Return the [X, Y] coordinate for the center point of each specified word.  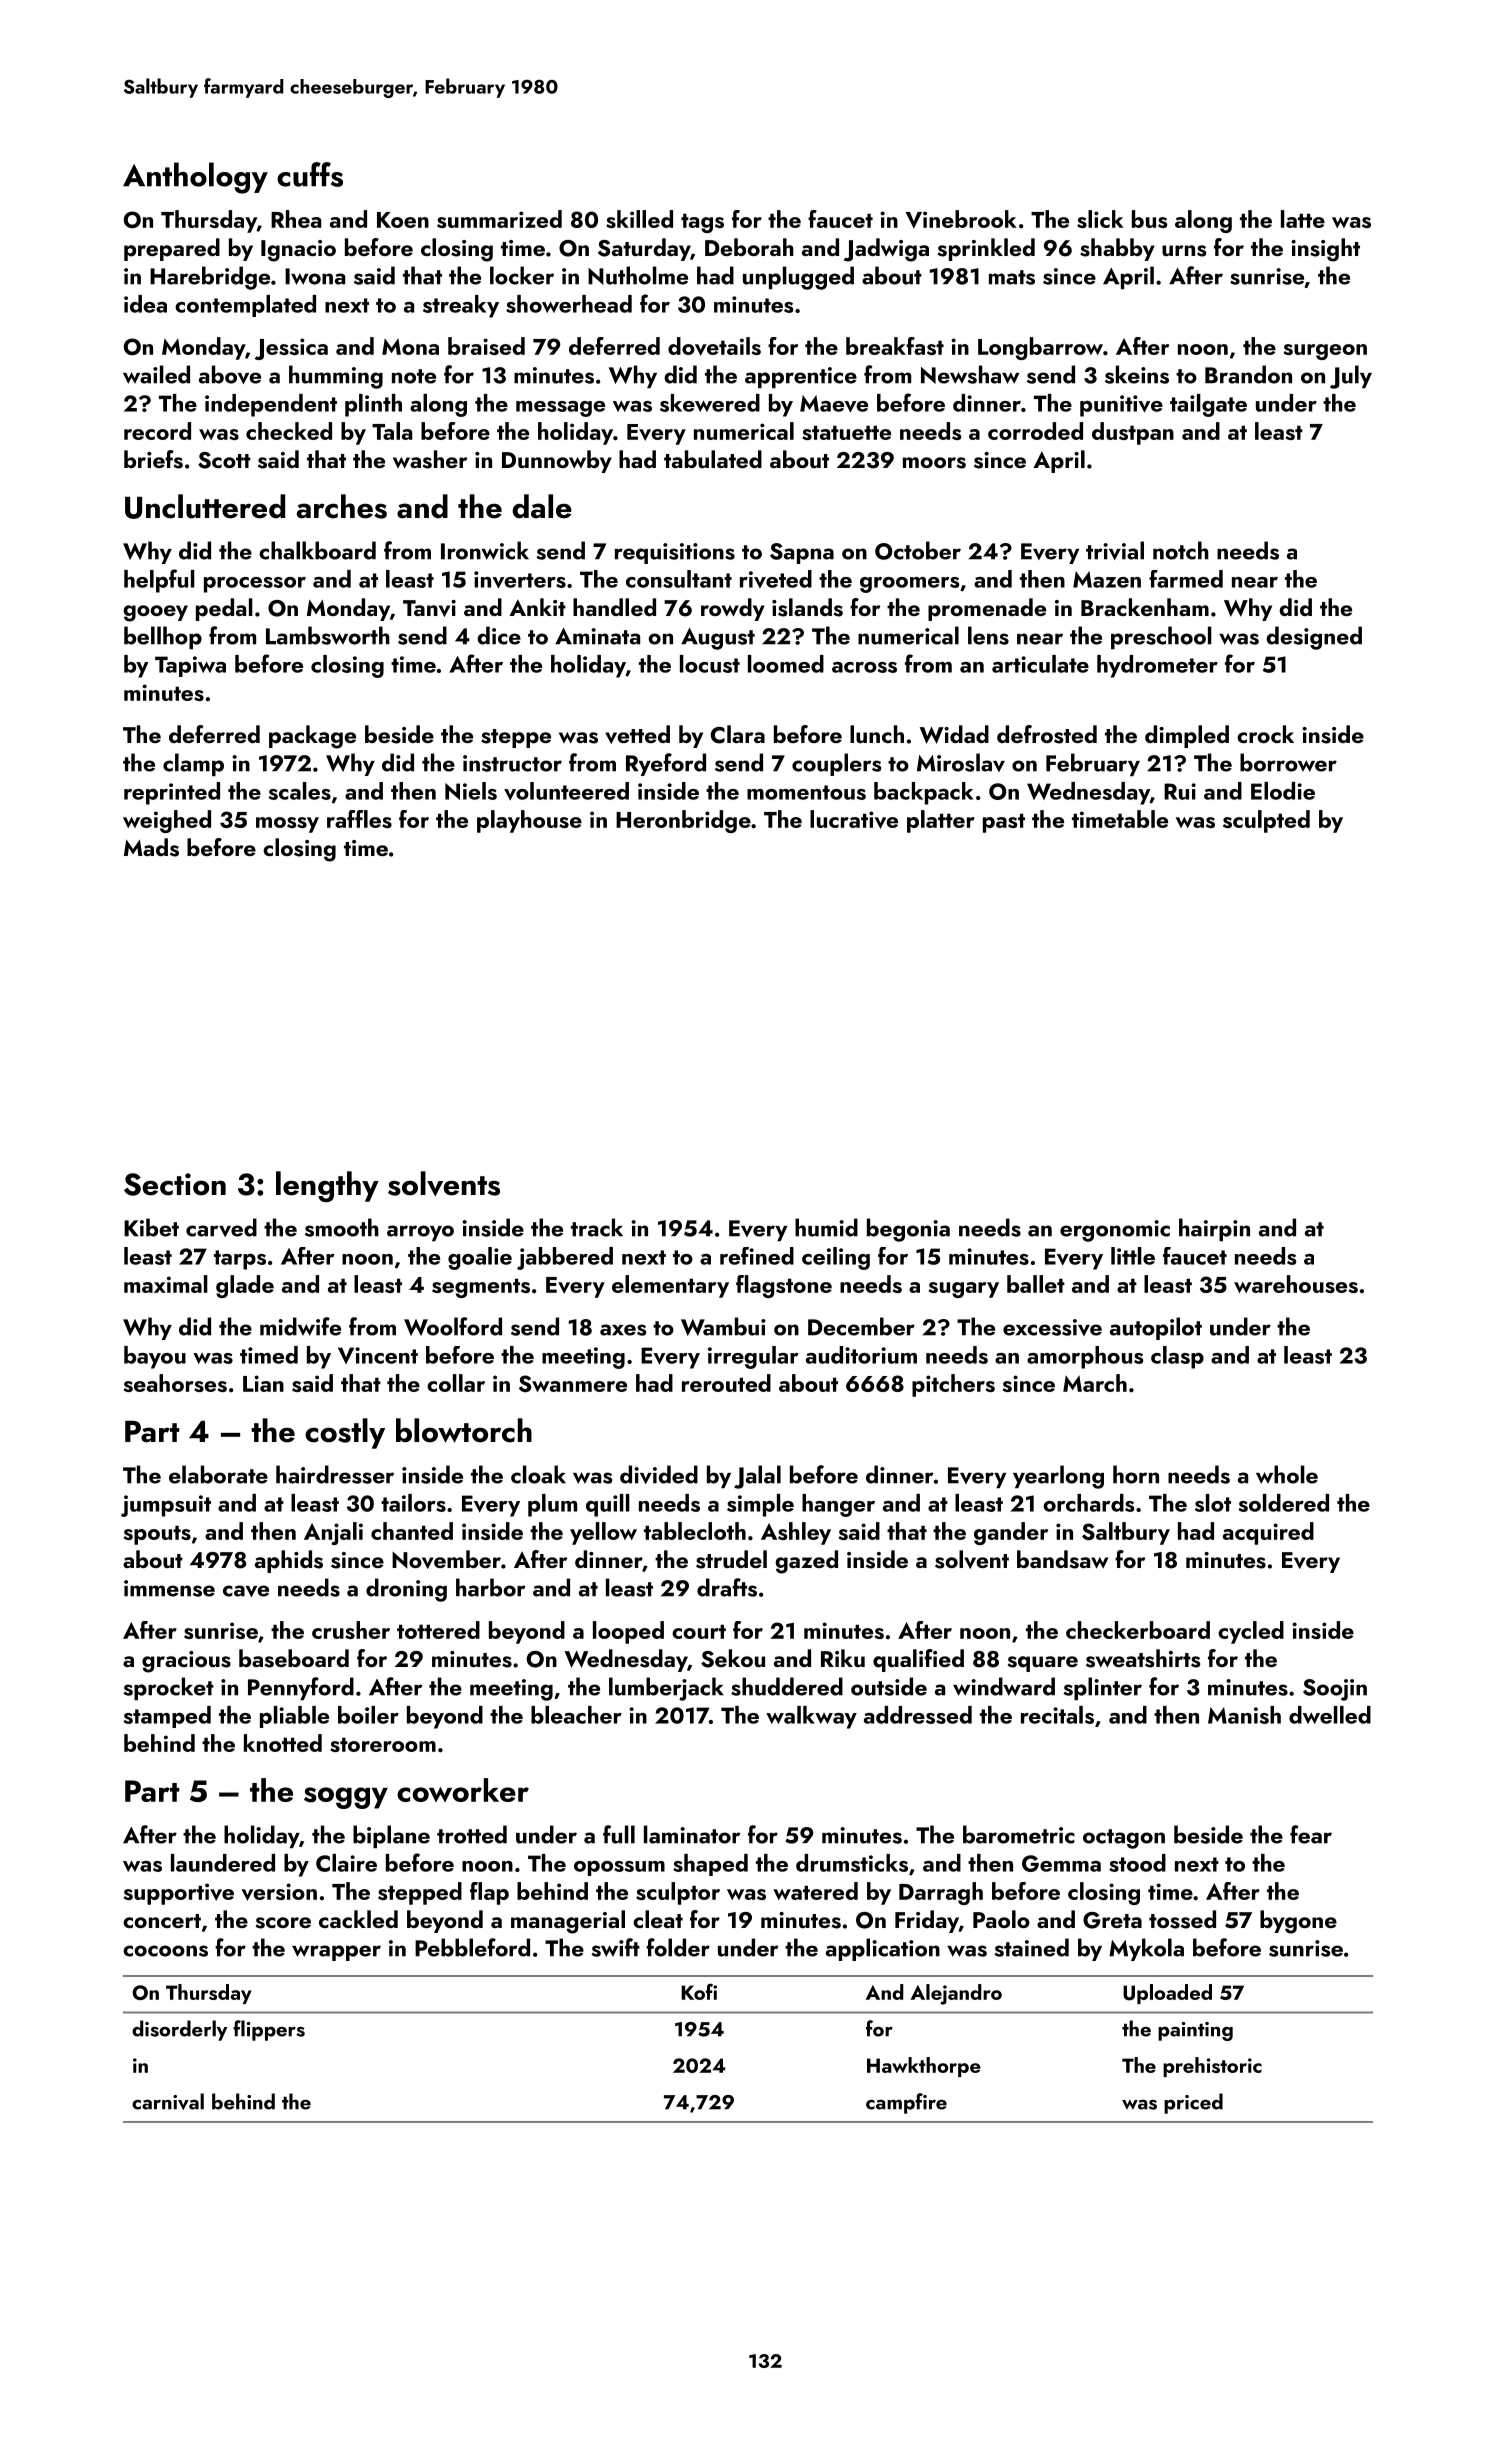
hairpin [1214, 1229]
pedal [224, 609]
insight [1325, 250]
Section [175, 1184]
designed [1314, 638]
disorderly [179, 2030]
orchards [1089, 1503]
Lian [263, 1383]
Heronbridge [683, 821]
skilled [639, 219]
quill [608, 1505]
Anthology [195, 178]
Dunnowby [557, 461]
